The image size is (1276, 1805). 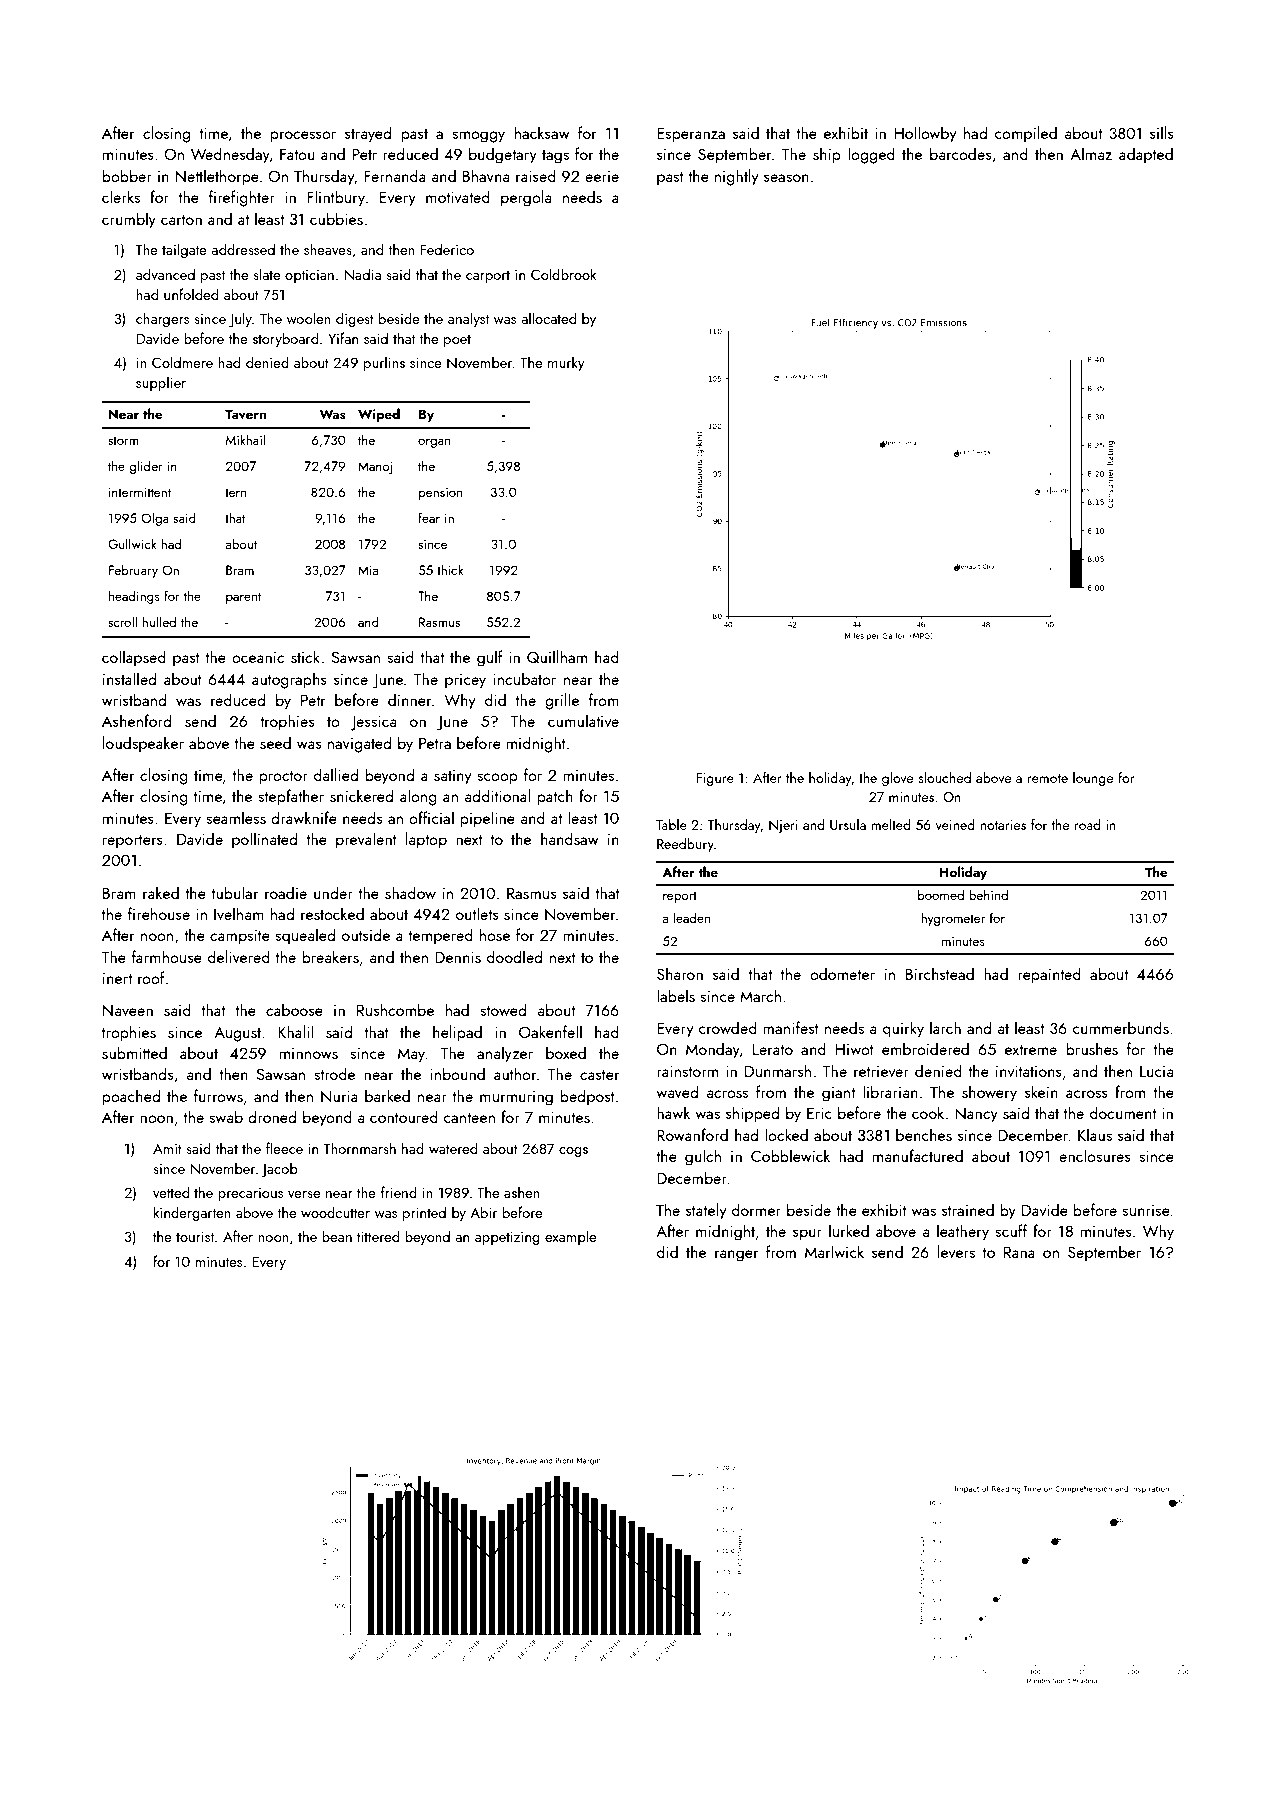 What do you see at coordinates (410, 892) in the page?
I see `shadow` at bounding box center [410, 892].
